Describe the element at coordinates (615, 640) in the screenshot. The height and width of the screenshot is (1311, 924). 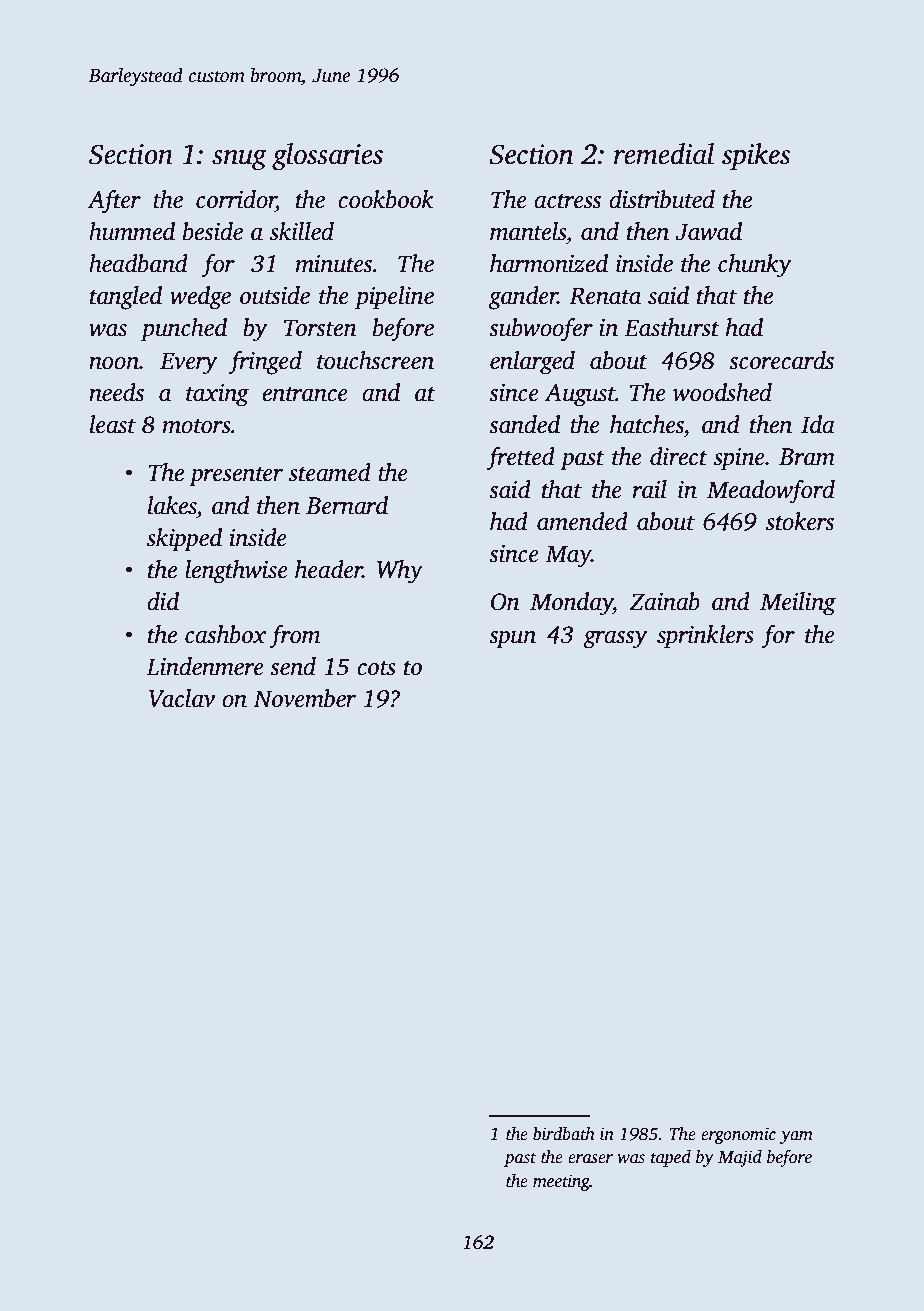
I see `grassy` at that location.
